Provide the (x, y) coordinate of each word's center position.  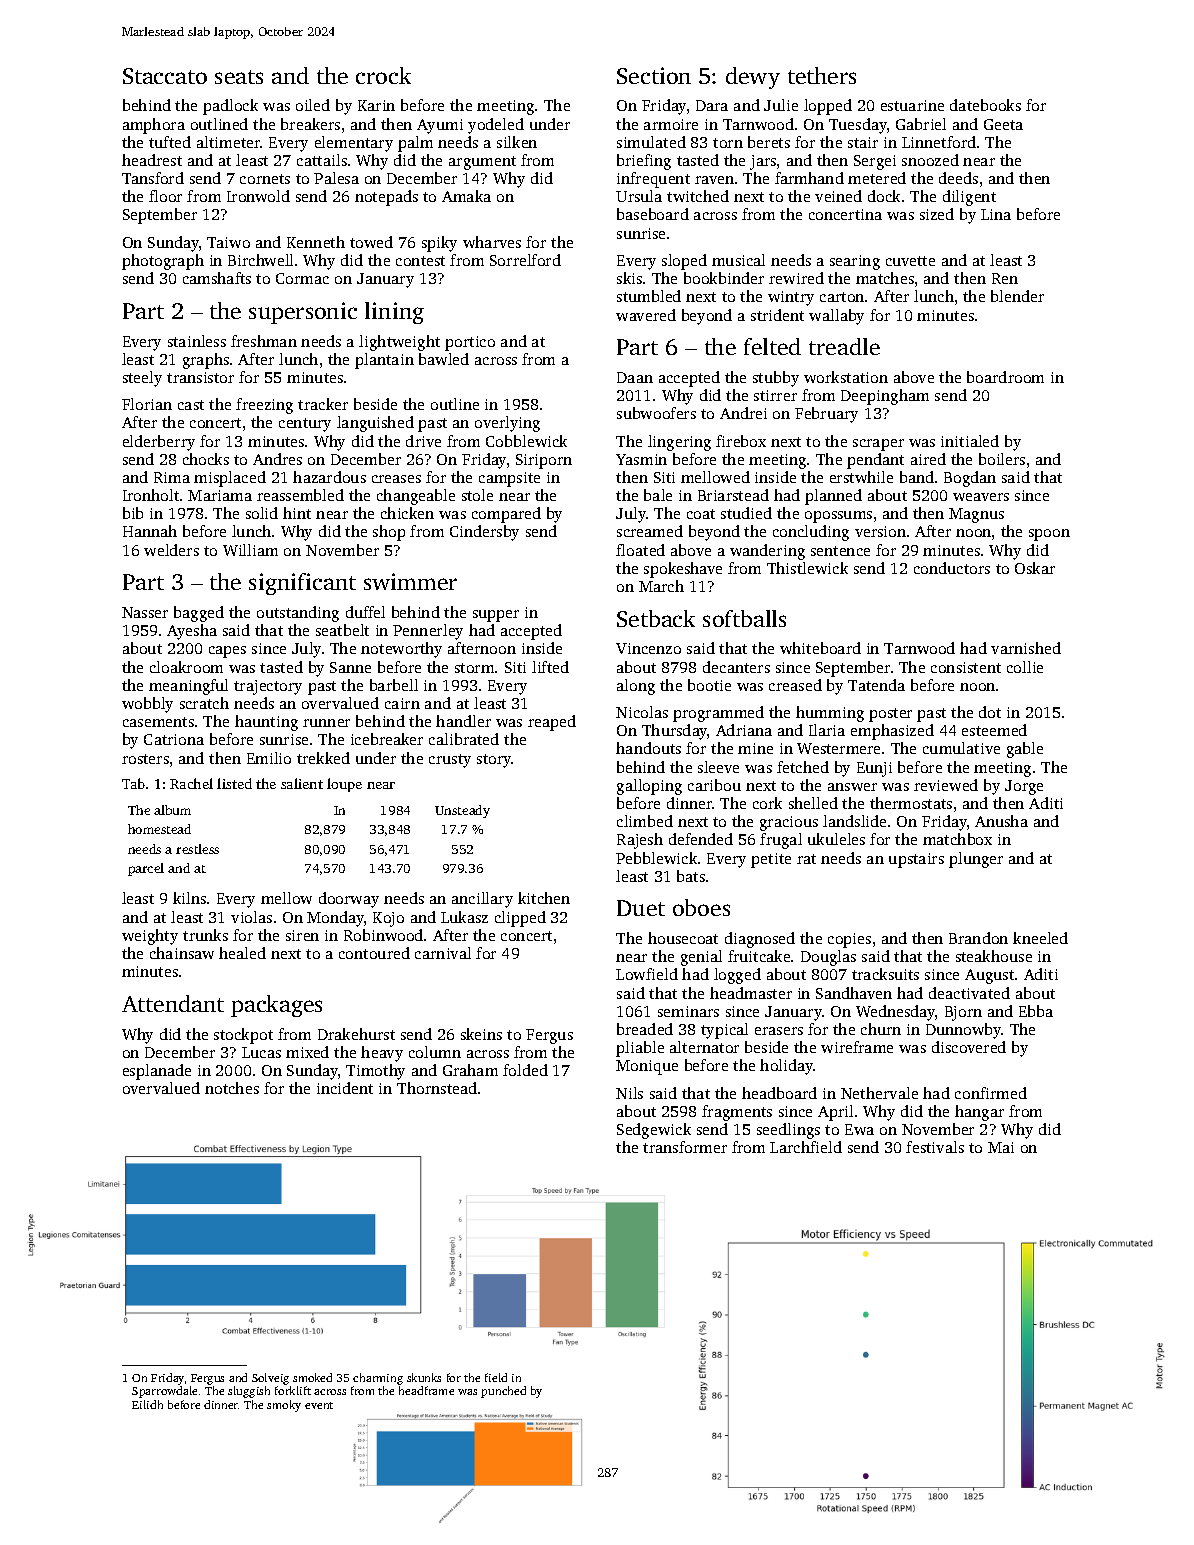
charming (378, 1379)
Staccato (165, 76)
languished (375, 424)
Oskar (1035, 568)
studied (746, 513)
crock (383, 75)
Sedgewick (654, 1131)
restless (197, 849)
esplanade (157, 1072)
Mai (1001, 1147)
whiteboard (820, 648)
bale (658, 495)
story (494, 761)
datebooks (985, 105)
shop (389, 533)
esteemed (994, 730)
